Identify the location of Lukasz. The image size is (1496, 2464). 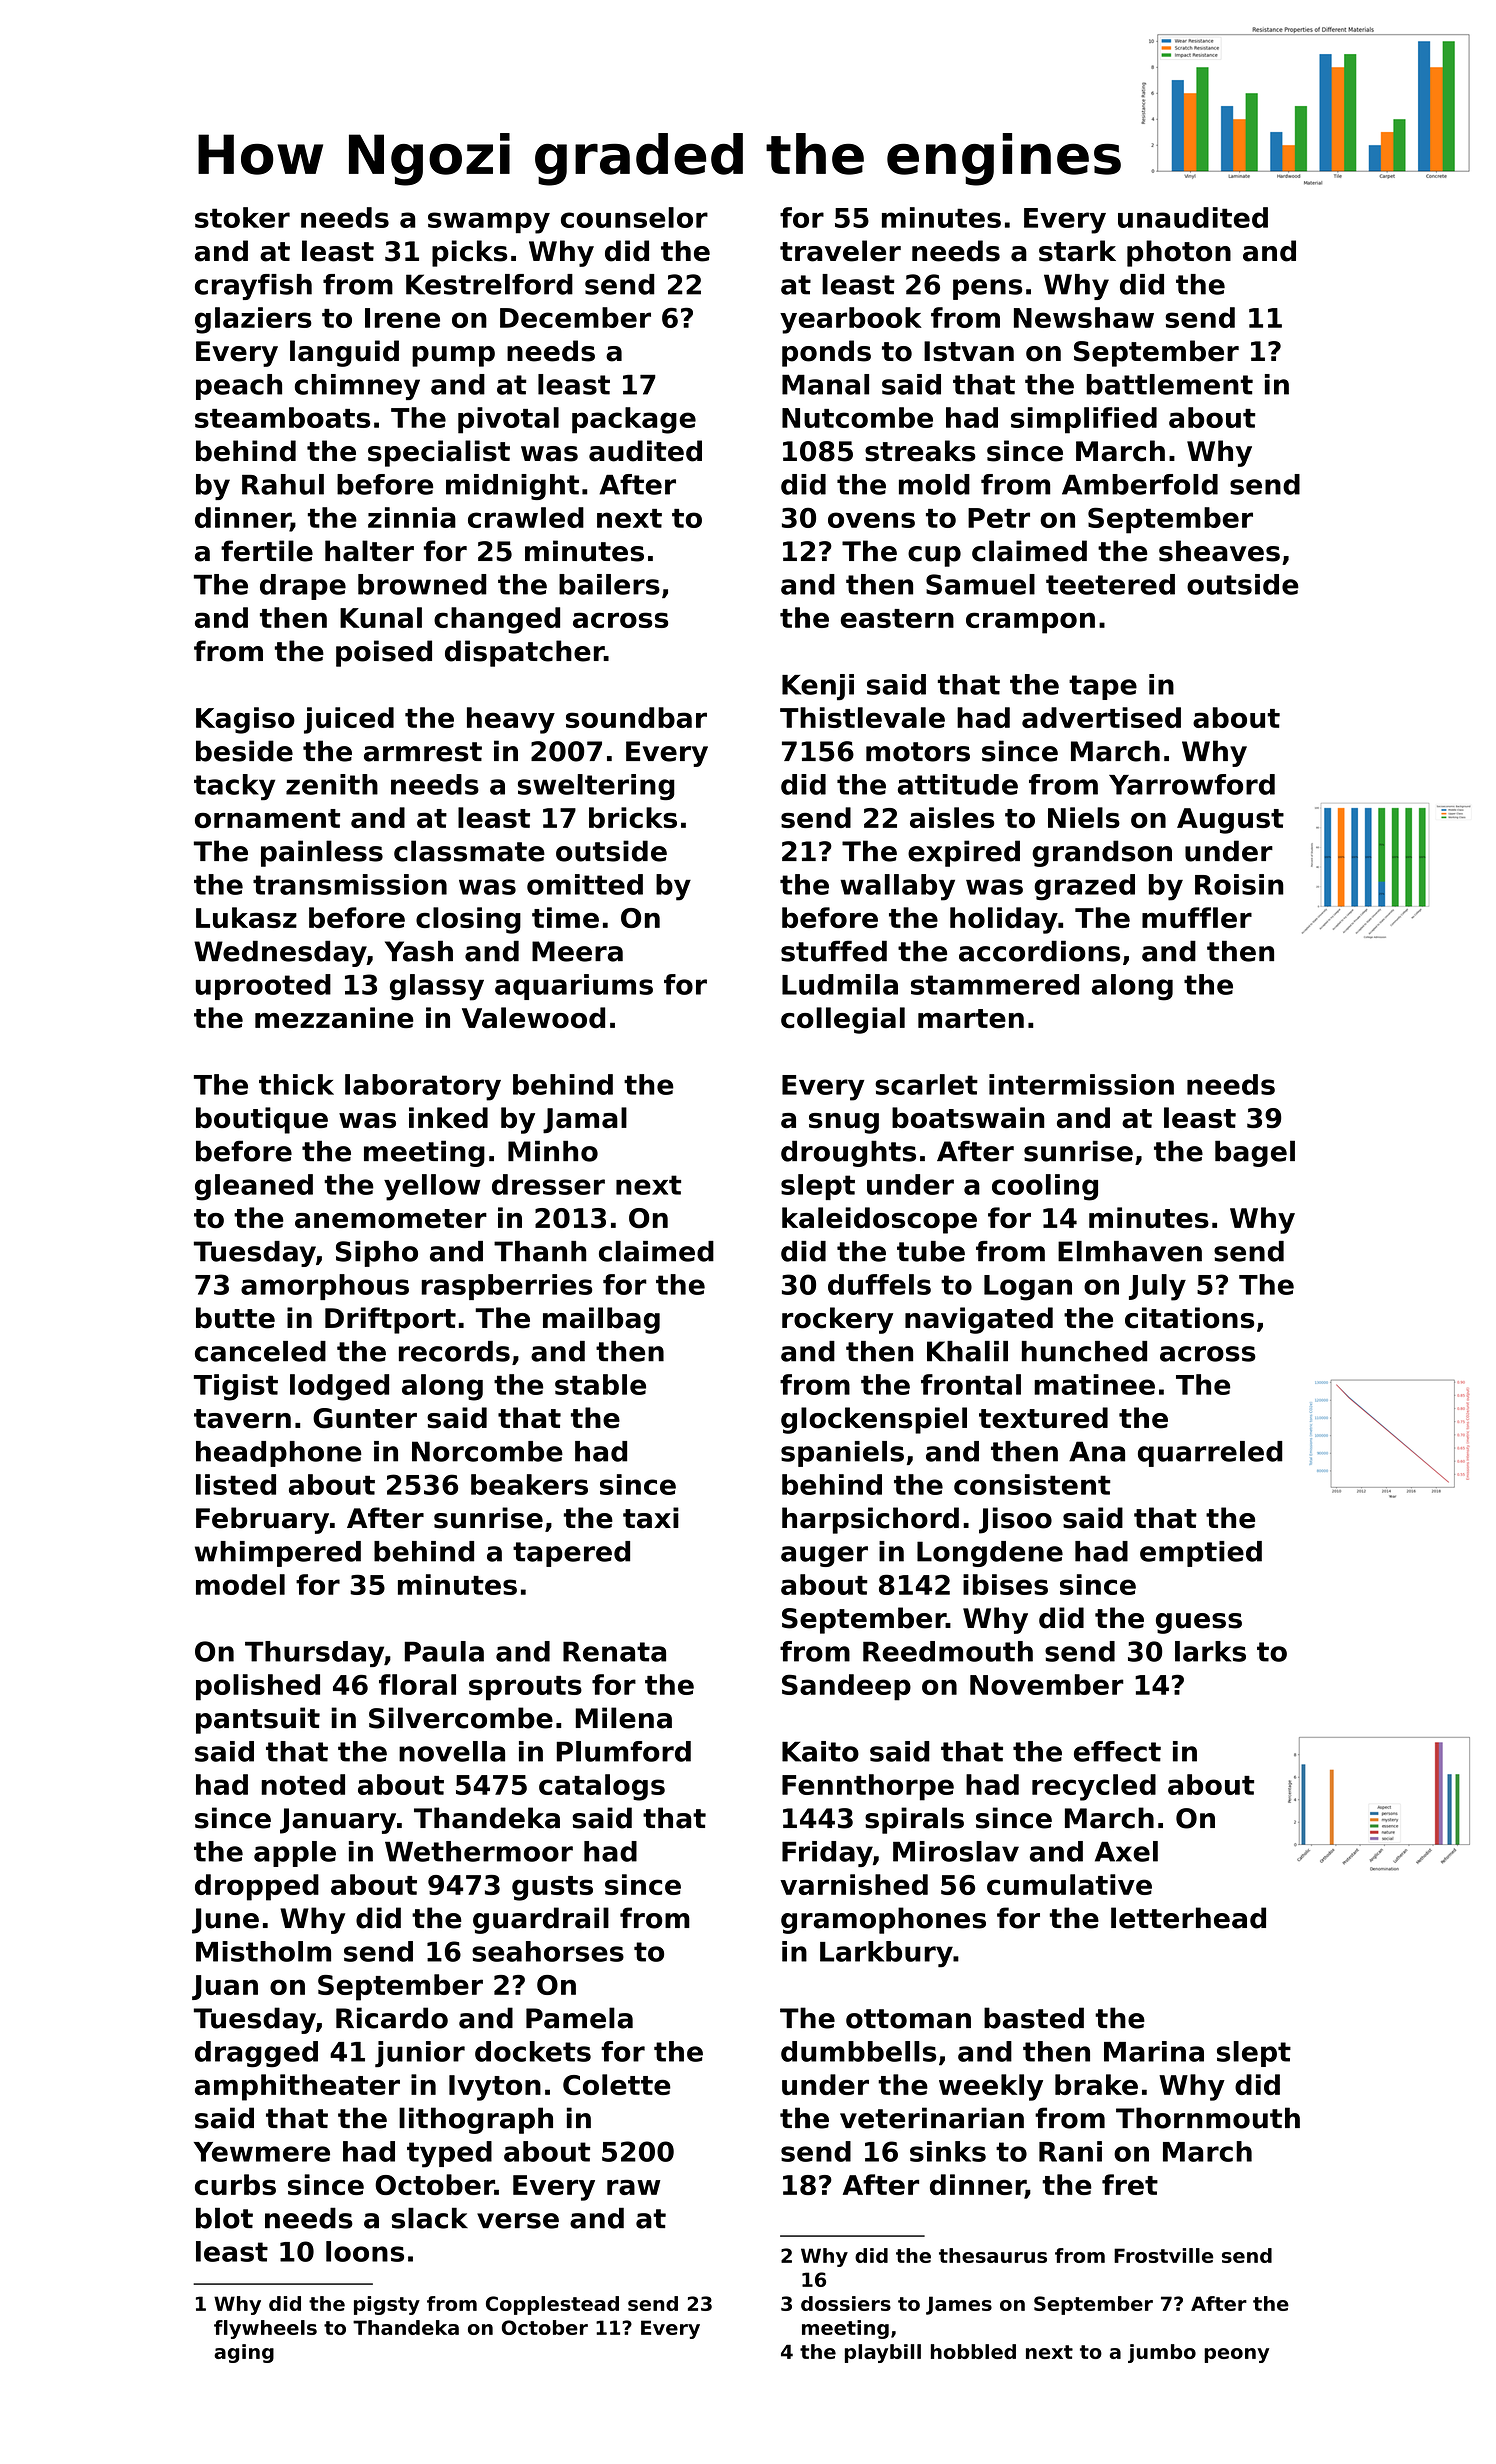
(246, 917).
